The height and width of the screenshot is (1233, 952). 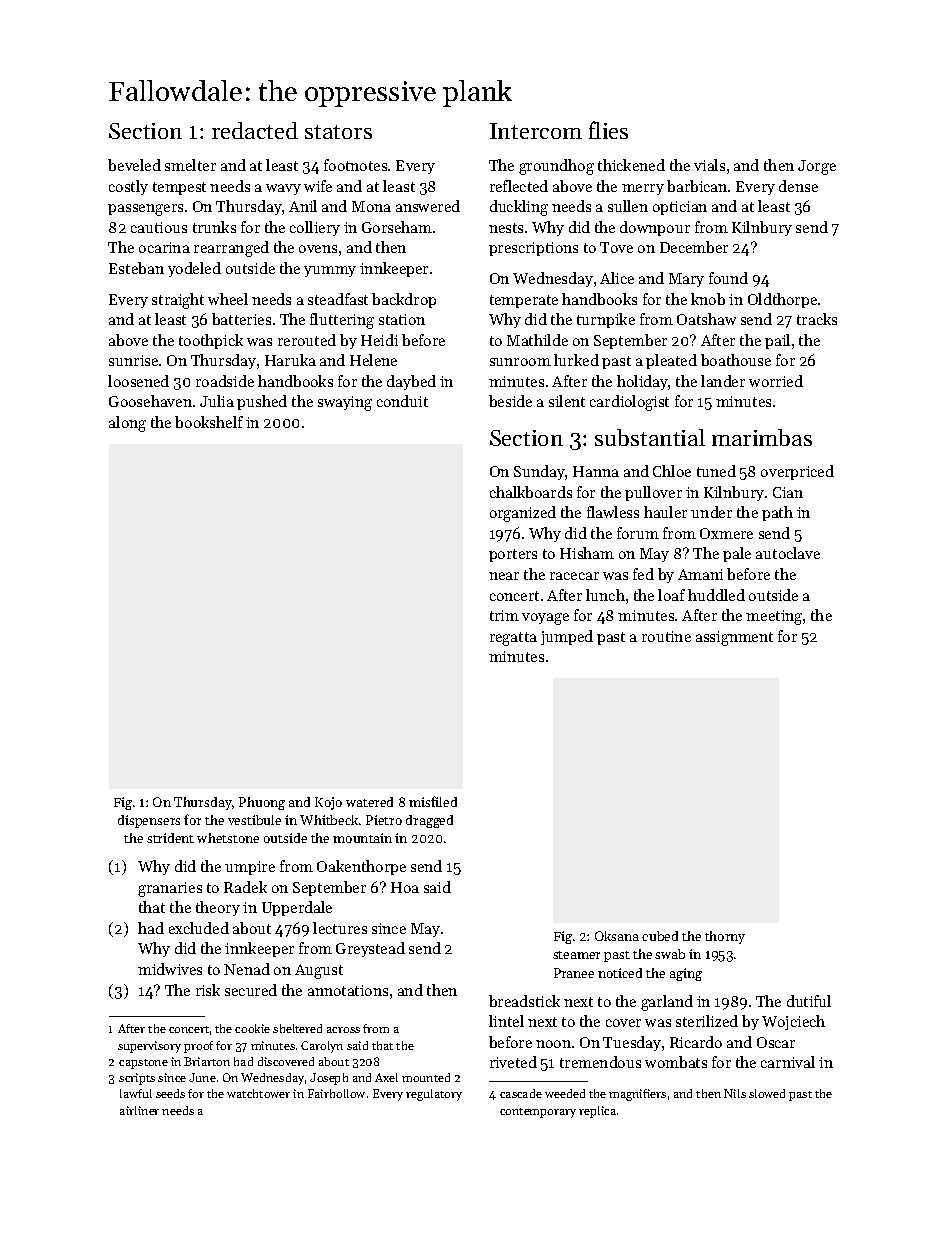 What do you see at coordinates (788, 553) in the screenshot?
I see `autoclave` at bounding box center [788, 553].
